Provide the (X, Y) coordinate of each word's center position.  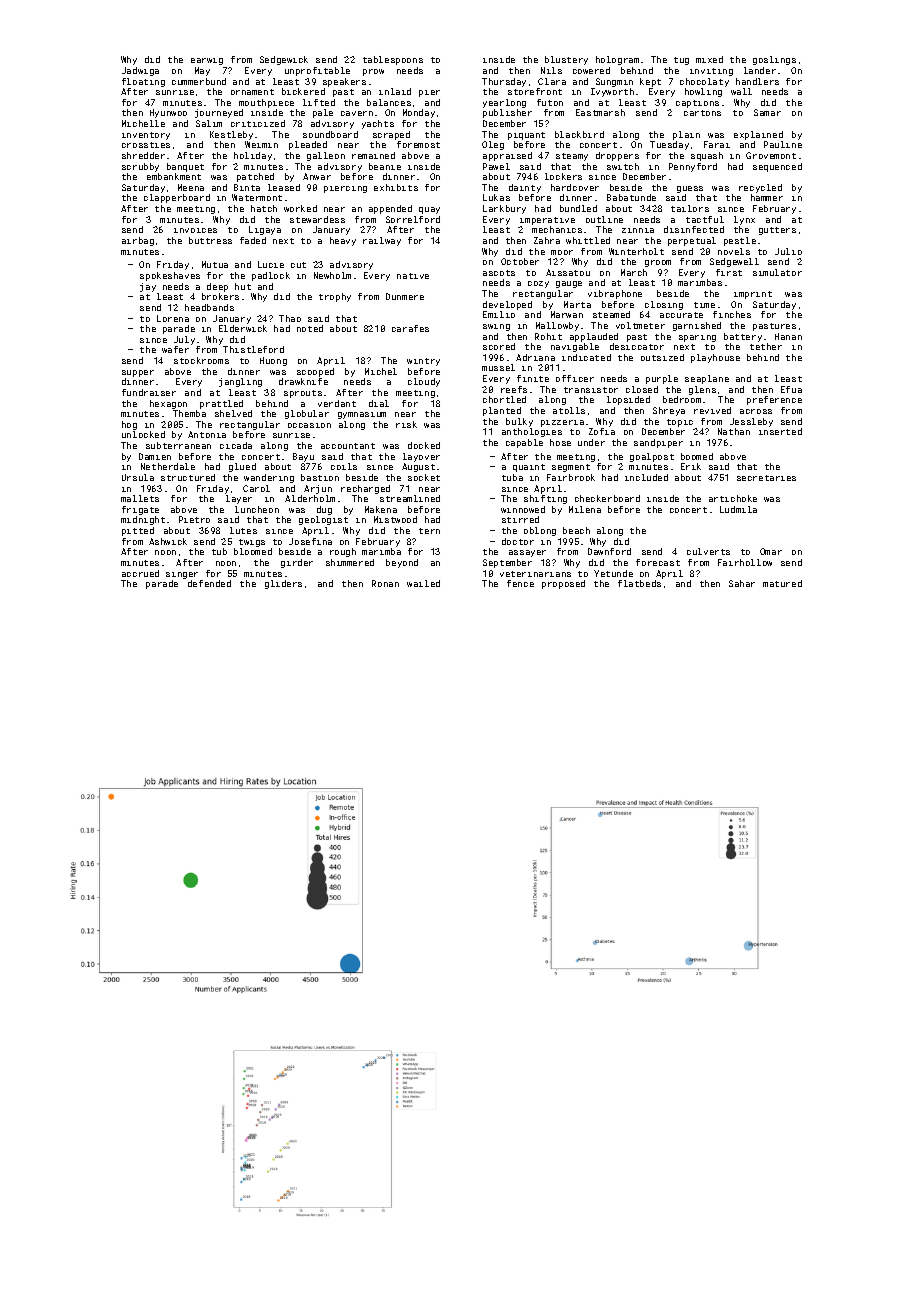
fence (520, 583)
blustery (566, 60)
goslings (774, 60)
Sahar (742, 583)
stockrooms (201, 360)
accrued (140, 573)
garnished (697, 326)
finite (533, 378)
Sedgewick (284, 60)
